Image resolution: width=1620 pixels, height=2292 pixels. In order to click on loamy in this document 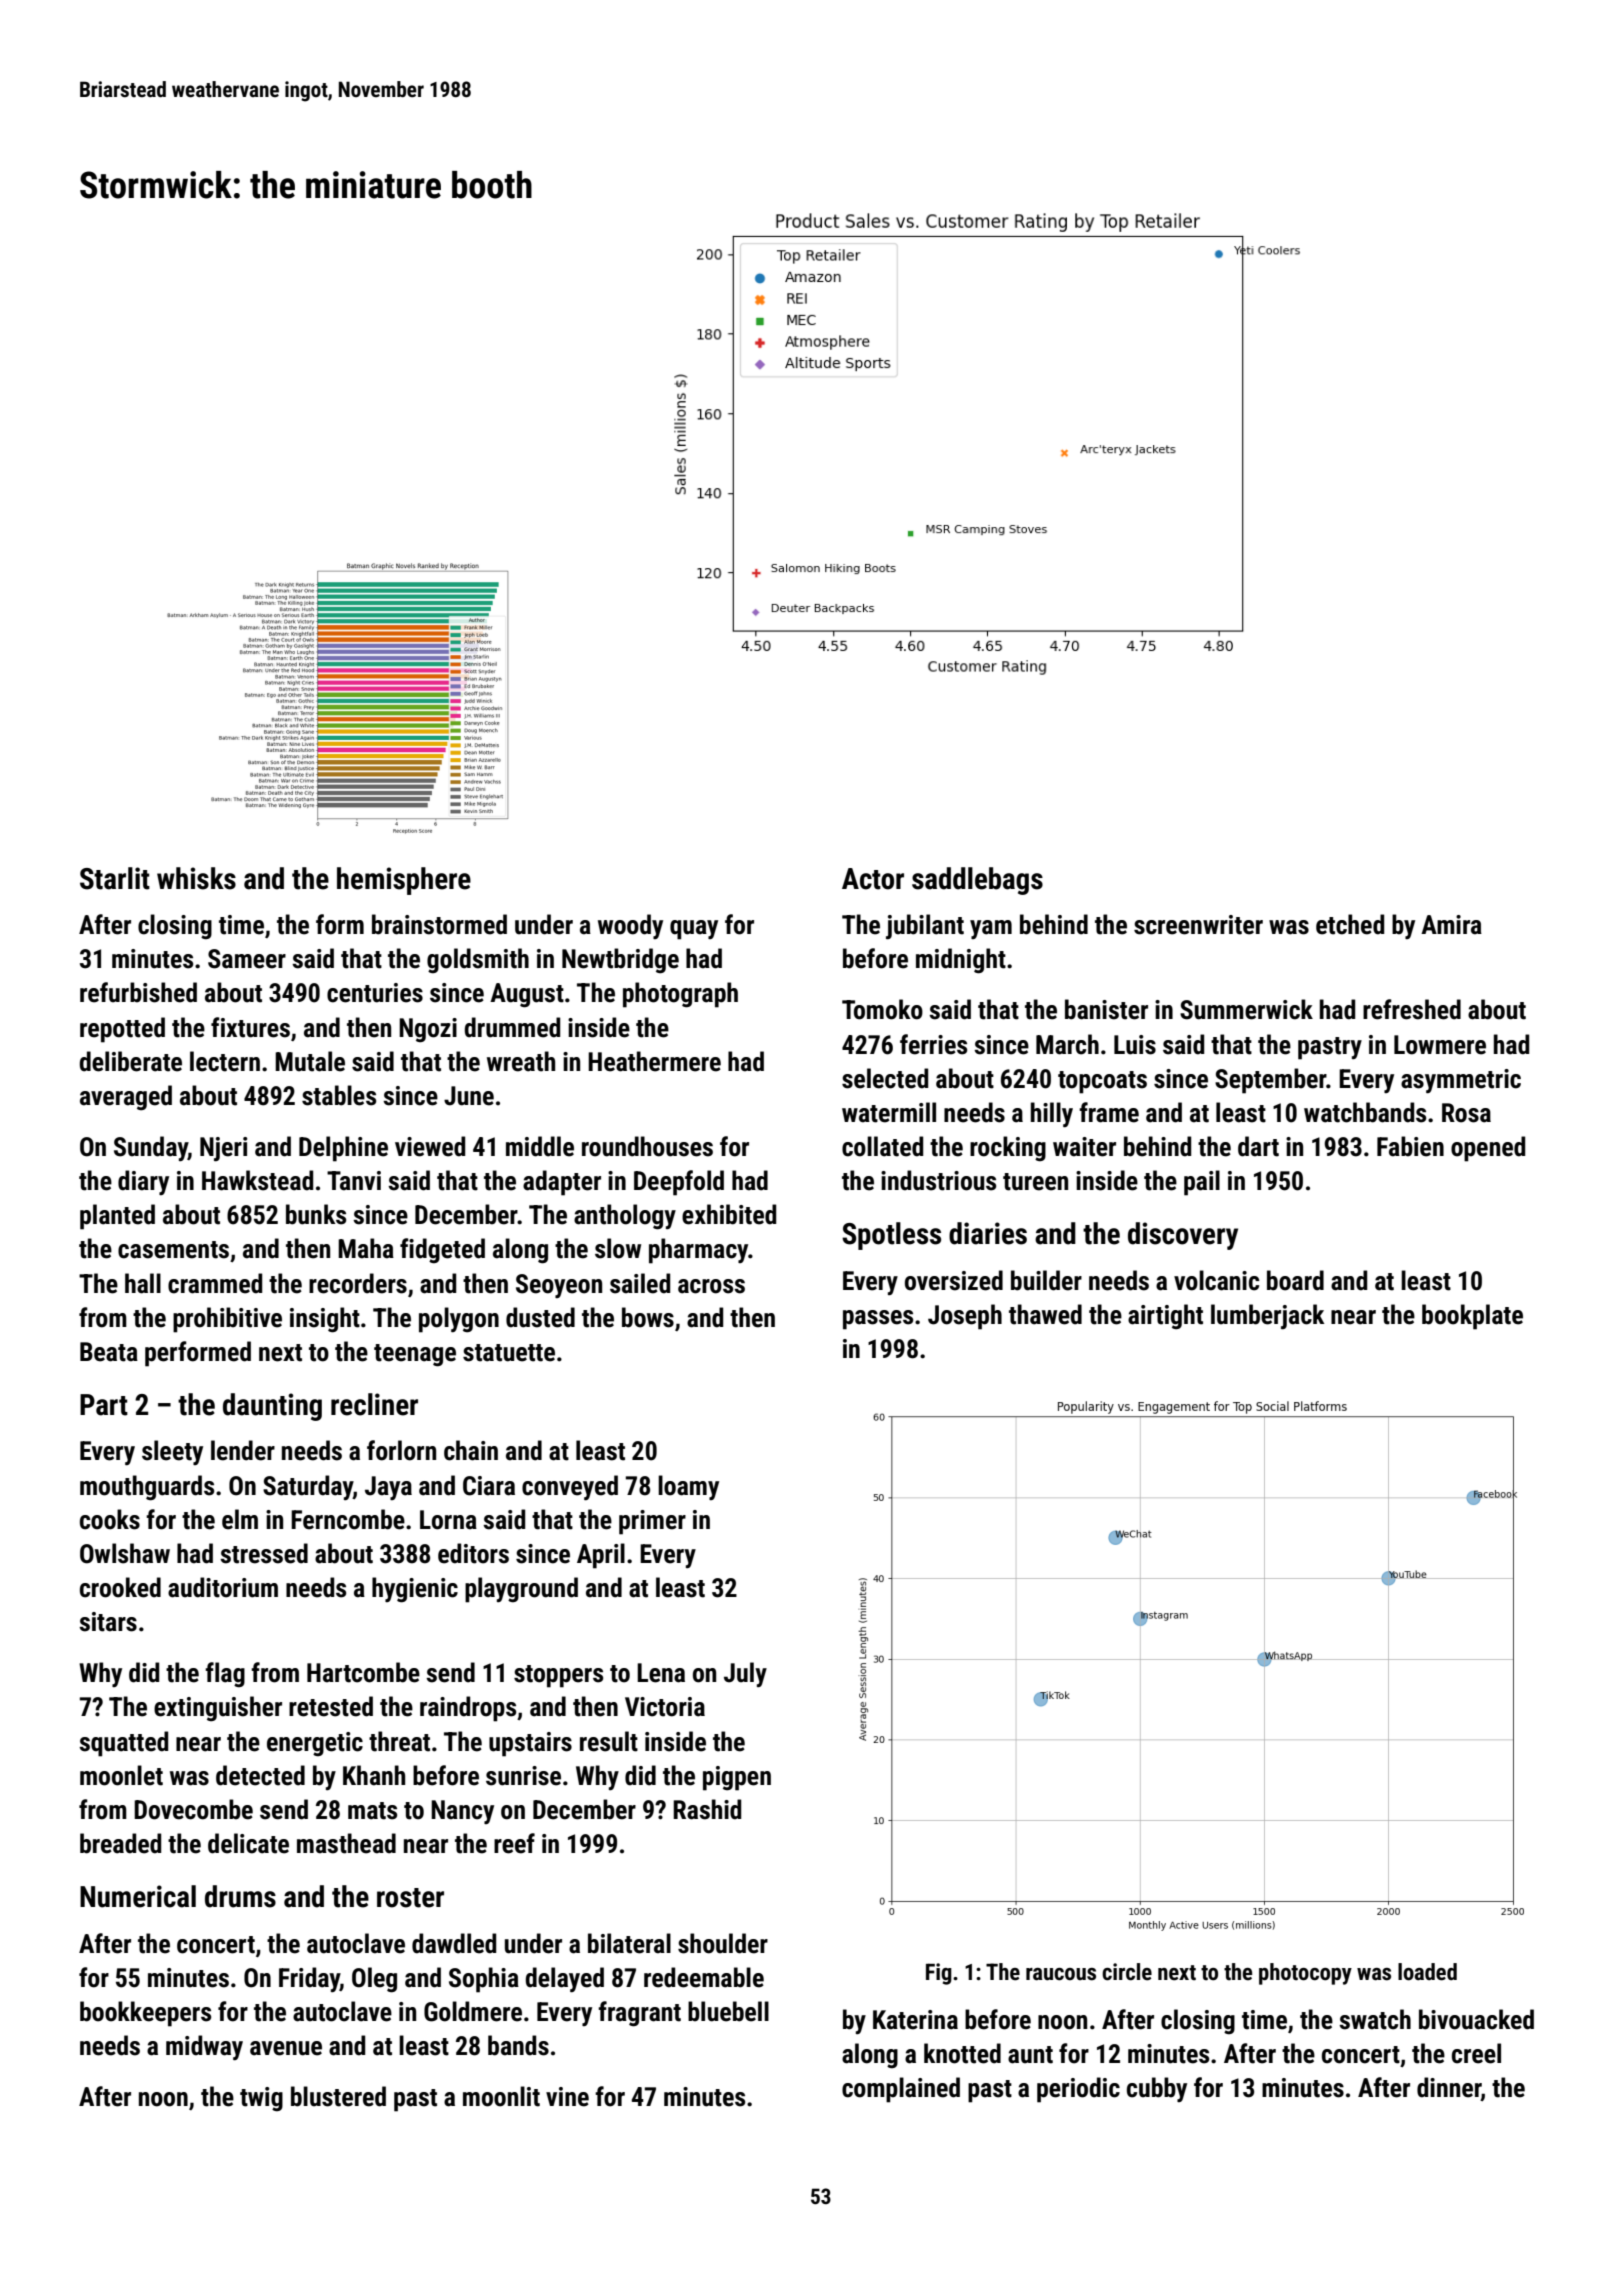, I will do `click(688, 1487)`.
